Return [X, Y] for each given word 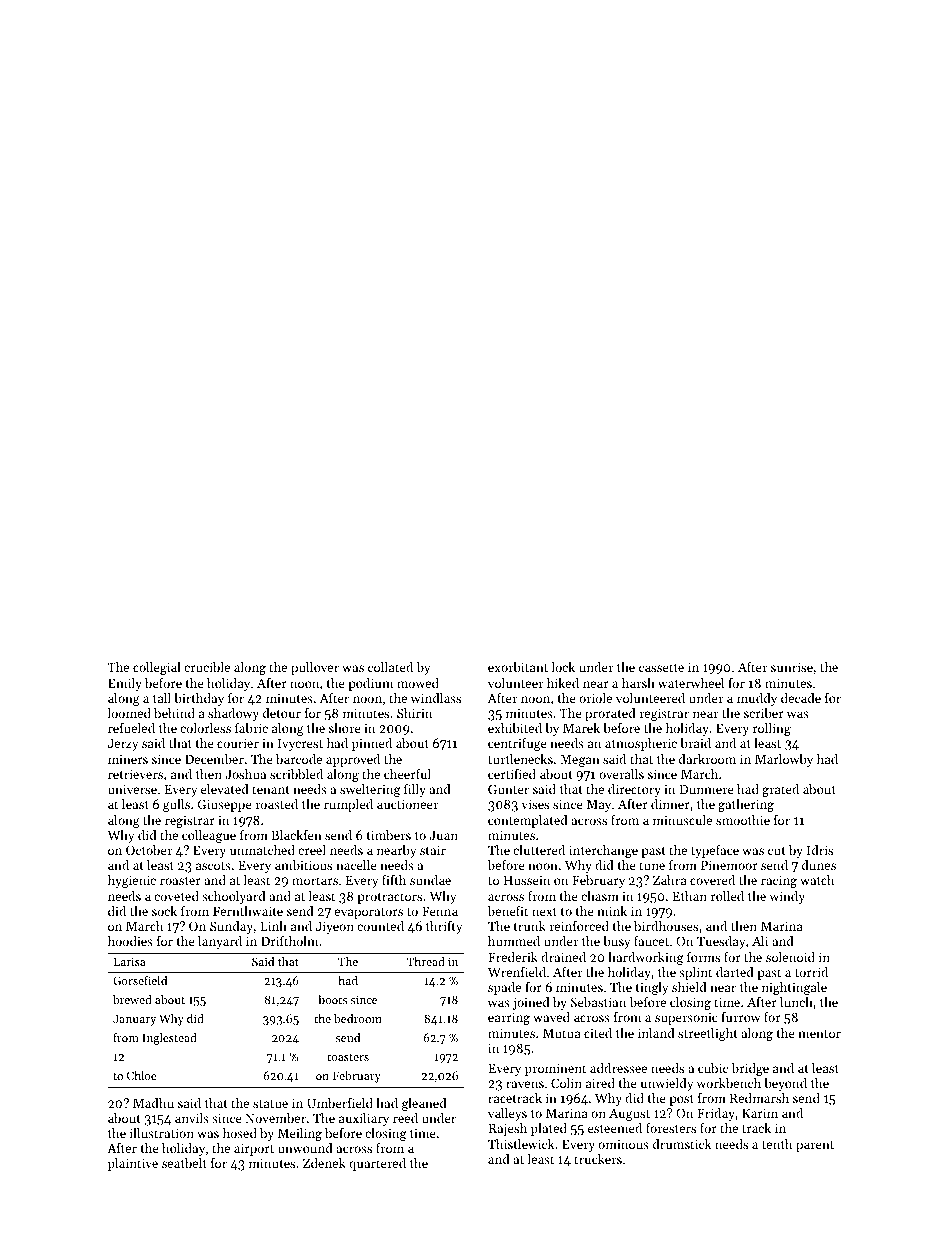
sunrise [792, 667]
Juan [443, 835]
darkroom [707, 759]
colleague [209, 836]
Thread [426, 961]
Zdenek [324, 1163]
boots [332, 999]
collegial [157, 668]
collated [390, 667]
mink [612, 911]
